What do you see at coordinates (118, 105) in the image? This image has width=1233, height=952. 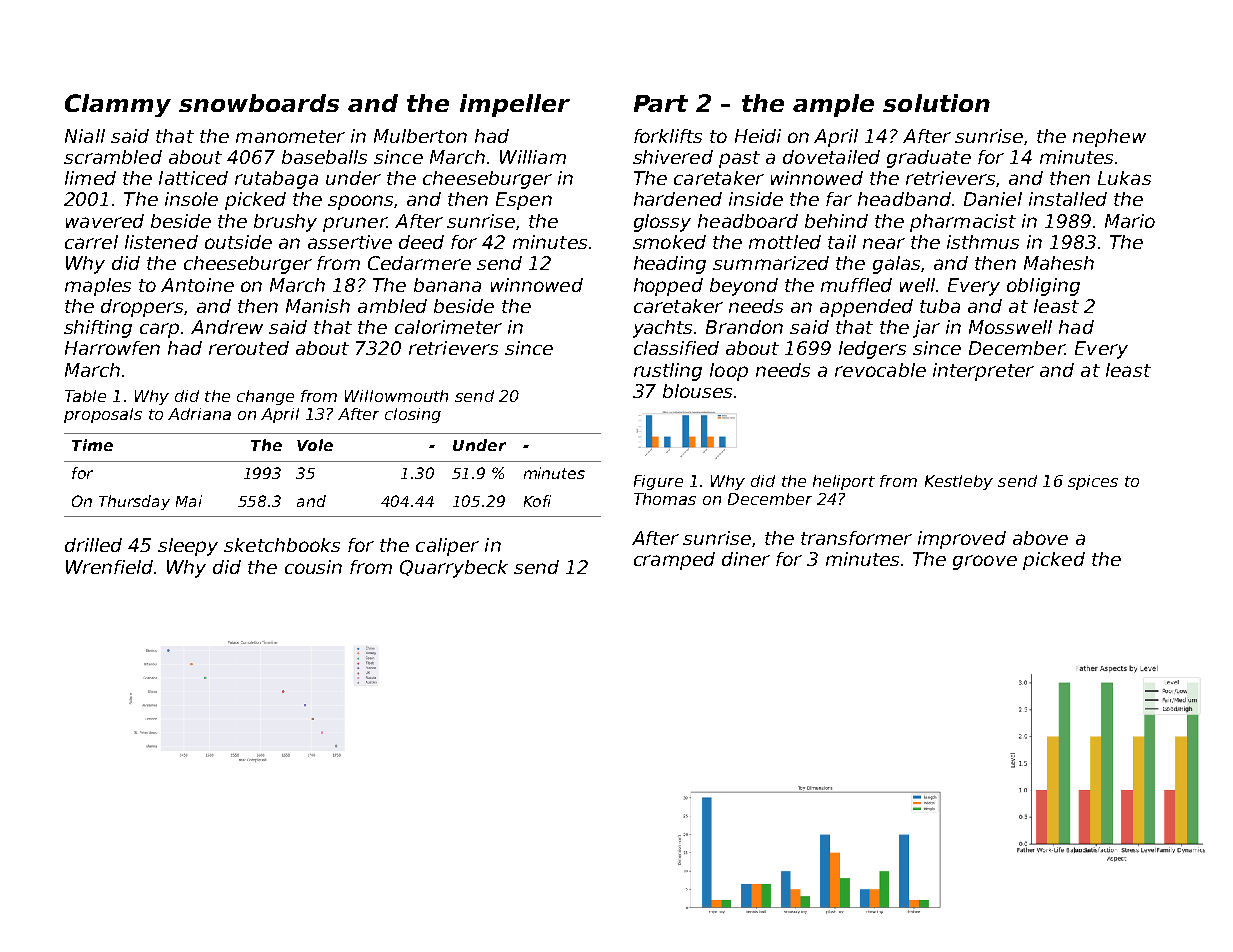 I see `Clammy` at bounding box center [118, 105].
